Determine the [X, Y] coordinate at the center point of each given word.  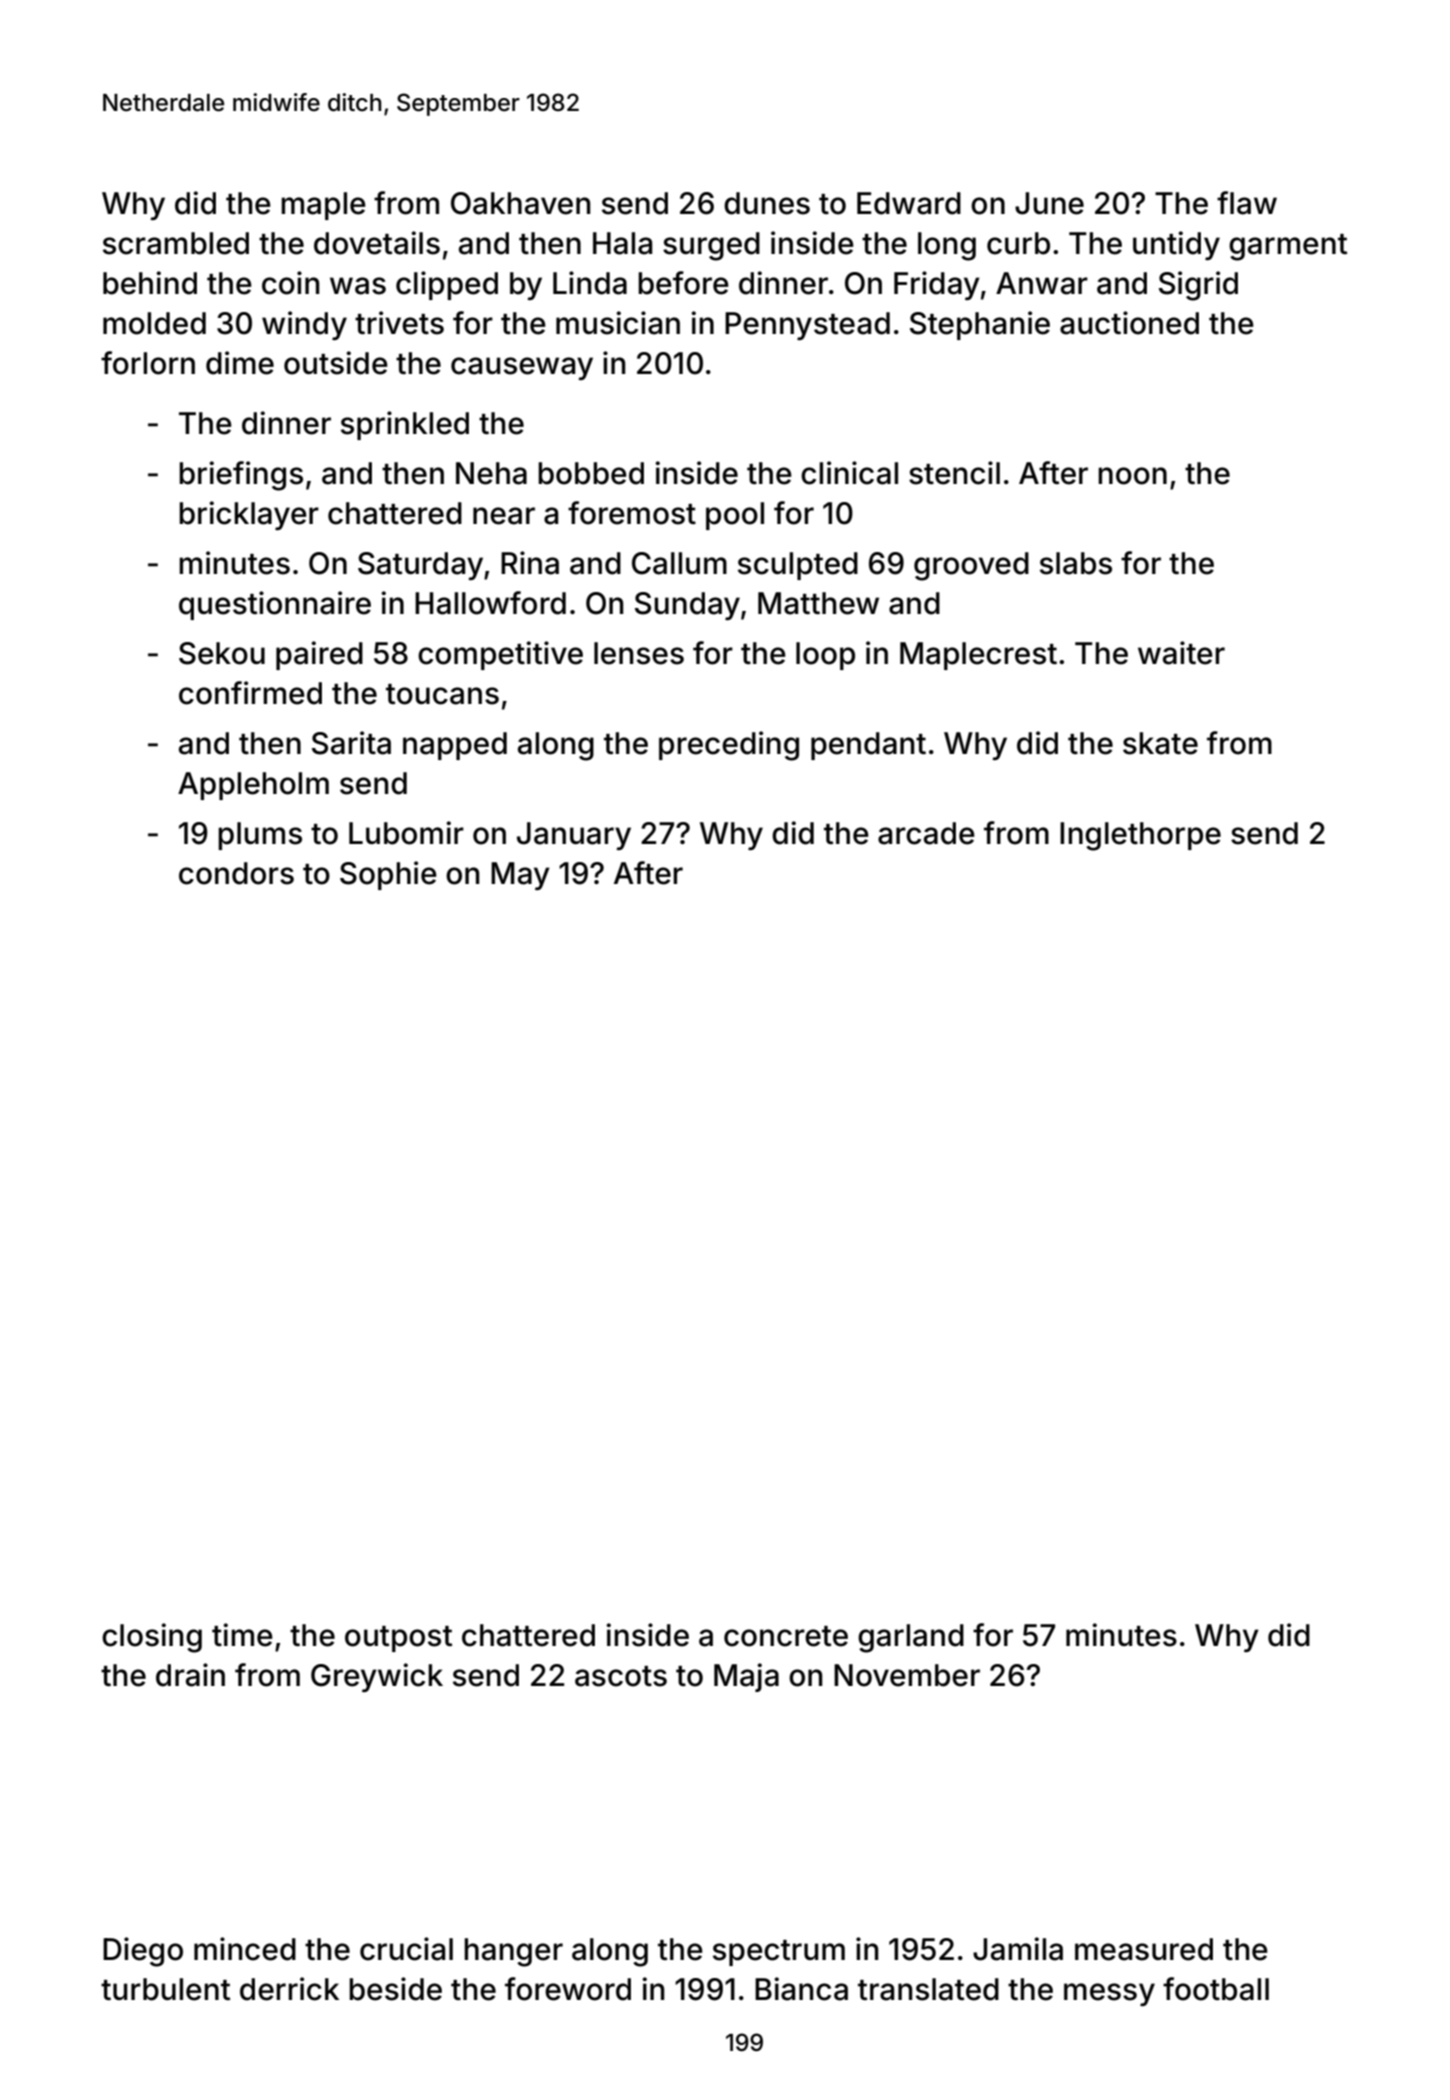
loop [825, 656]
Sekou [222, 653]
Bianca [801, 1989]
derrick [289, 1989]
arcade [926, 833]
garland [911, 1638]
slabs [1076, 563]
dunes [767, 203]
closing [152, 1638]
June [1049, 203]
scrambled [176, 243]
